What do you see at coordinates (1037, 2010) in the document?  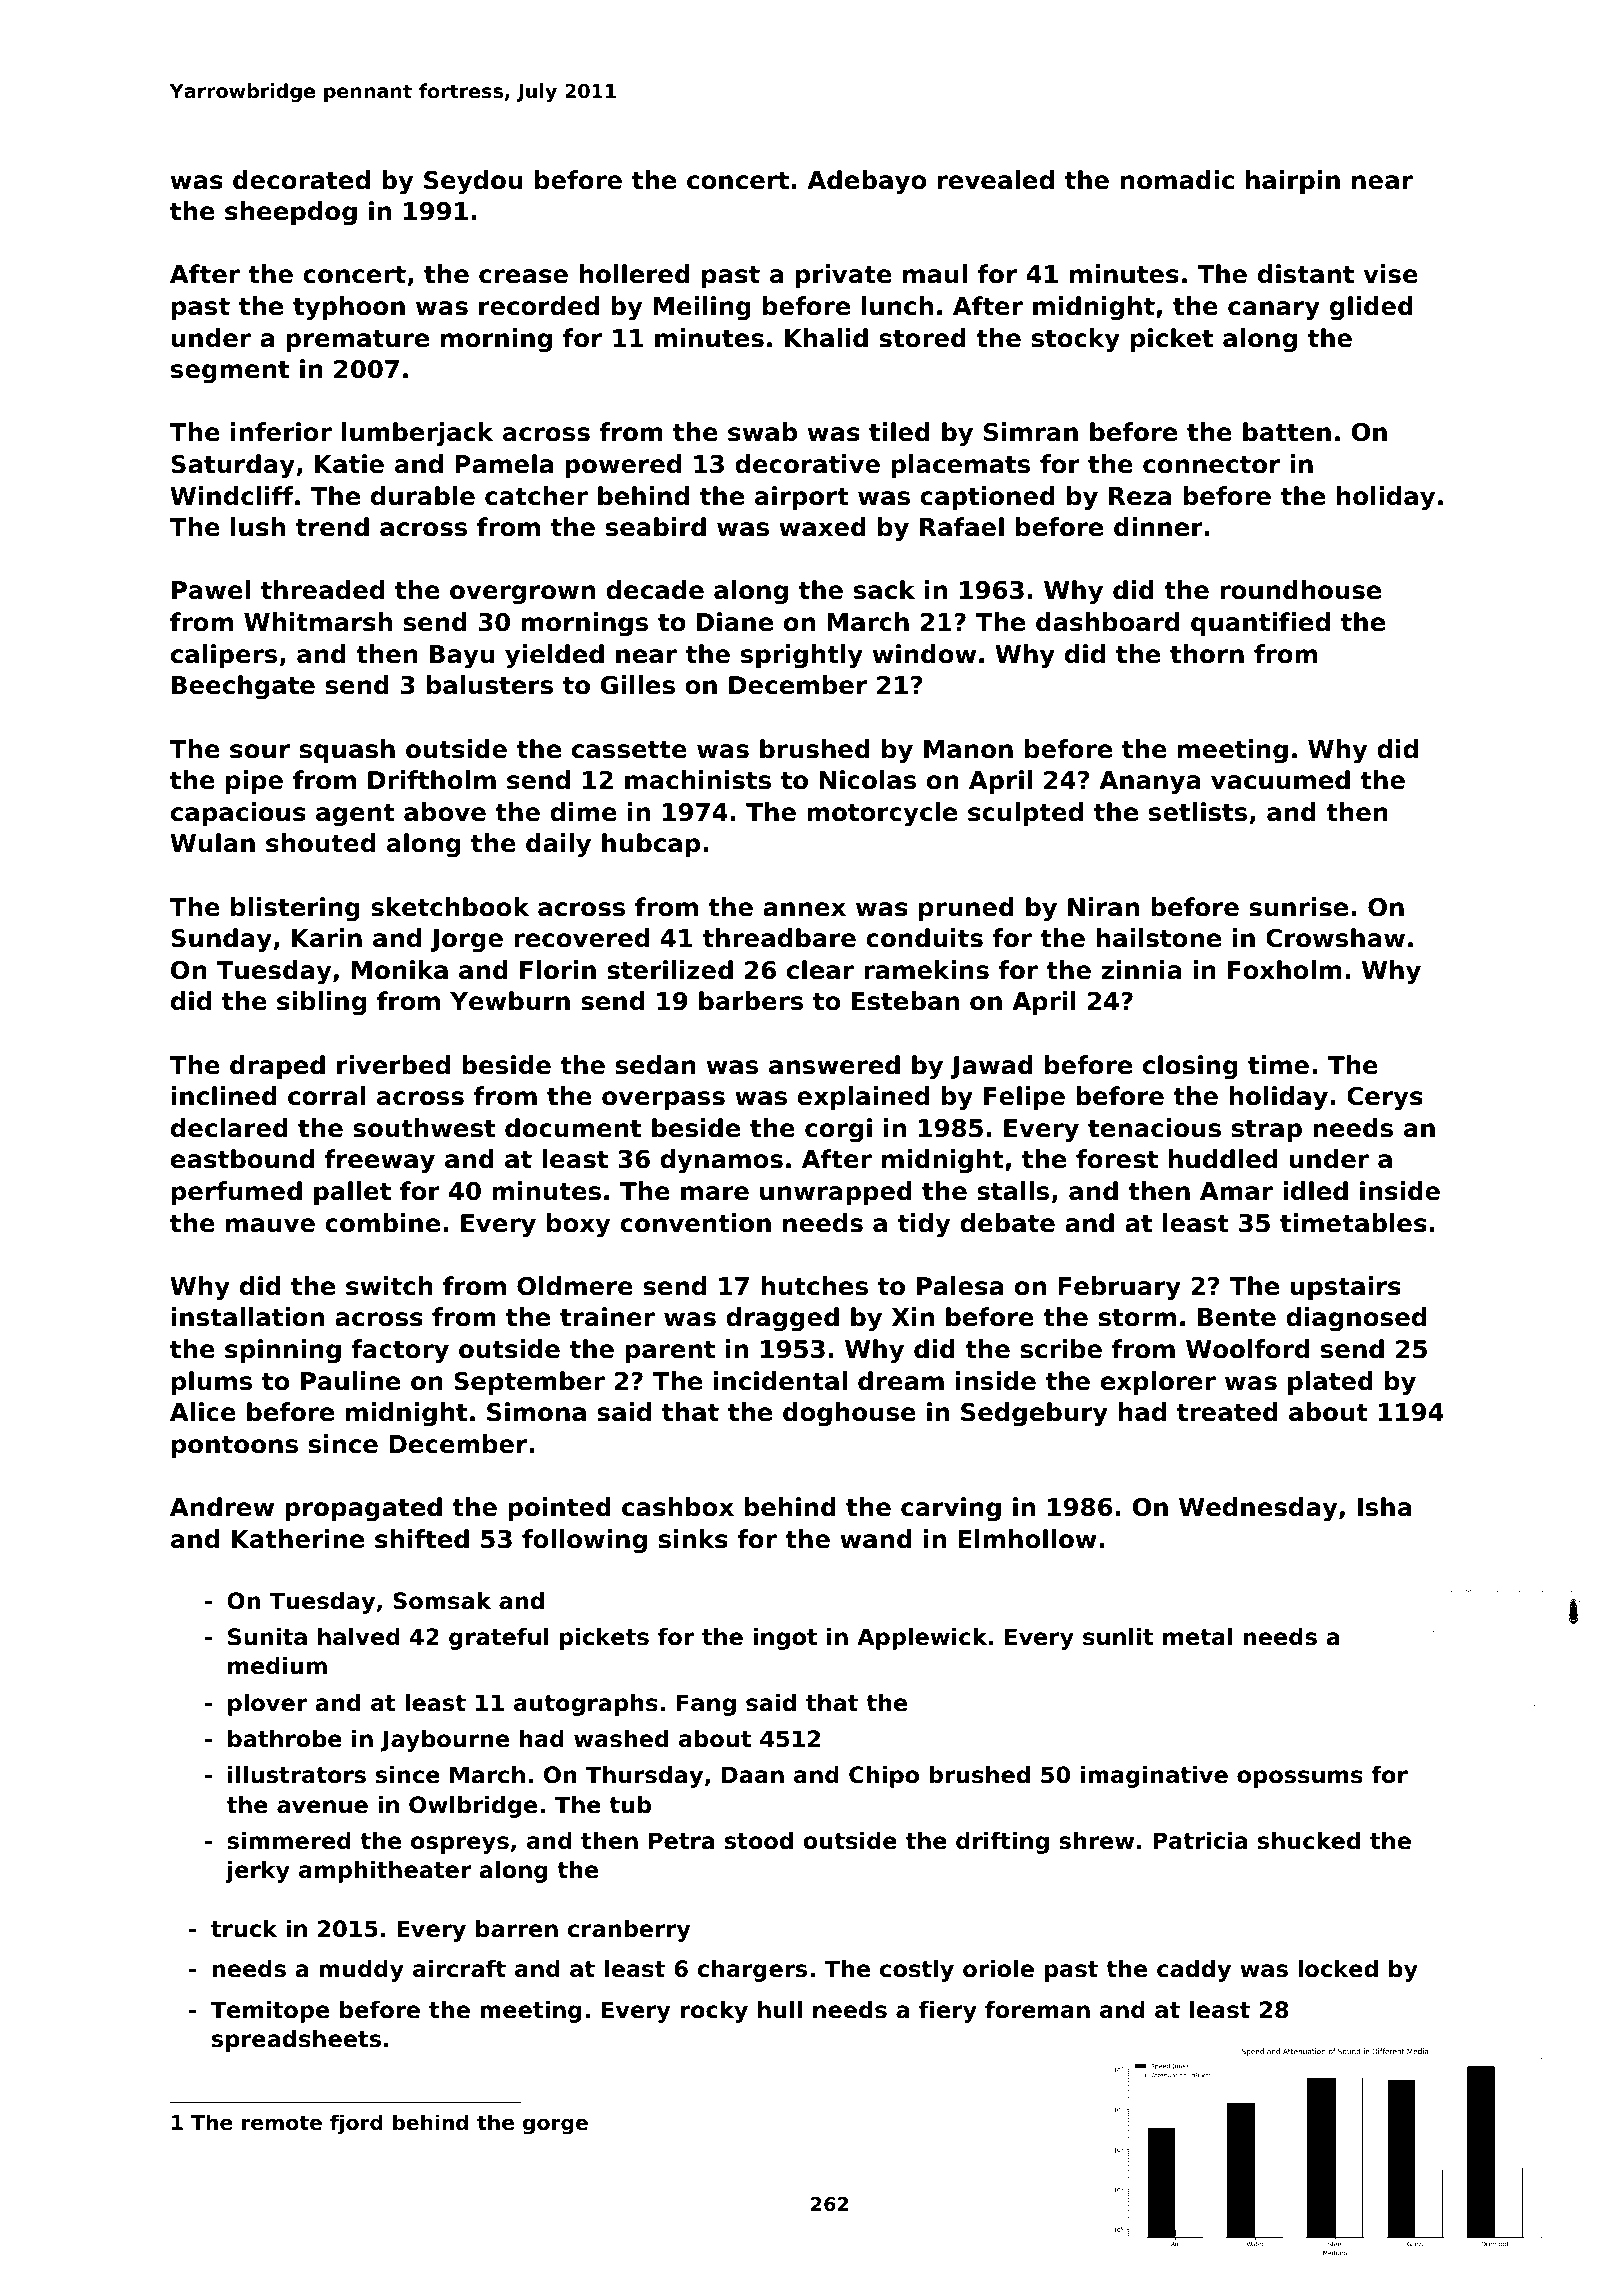 I see `foreman` at bounding box center [1037, 2010].
